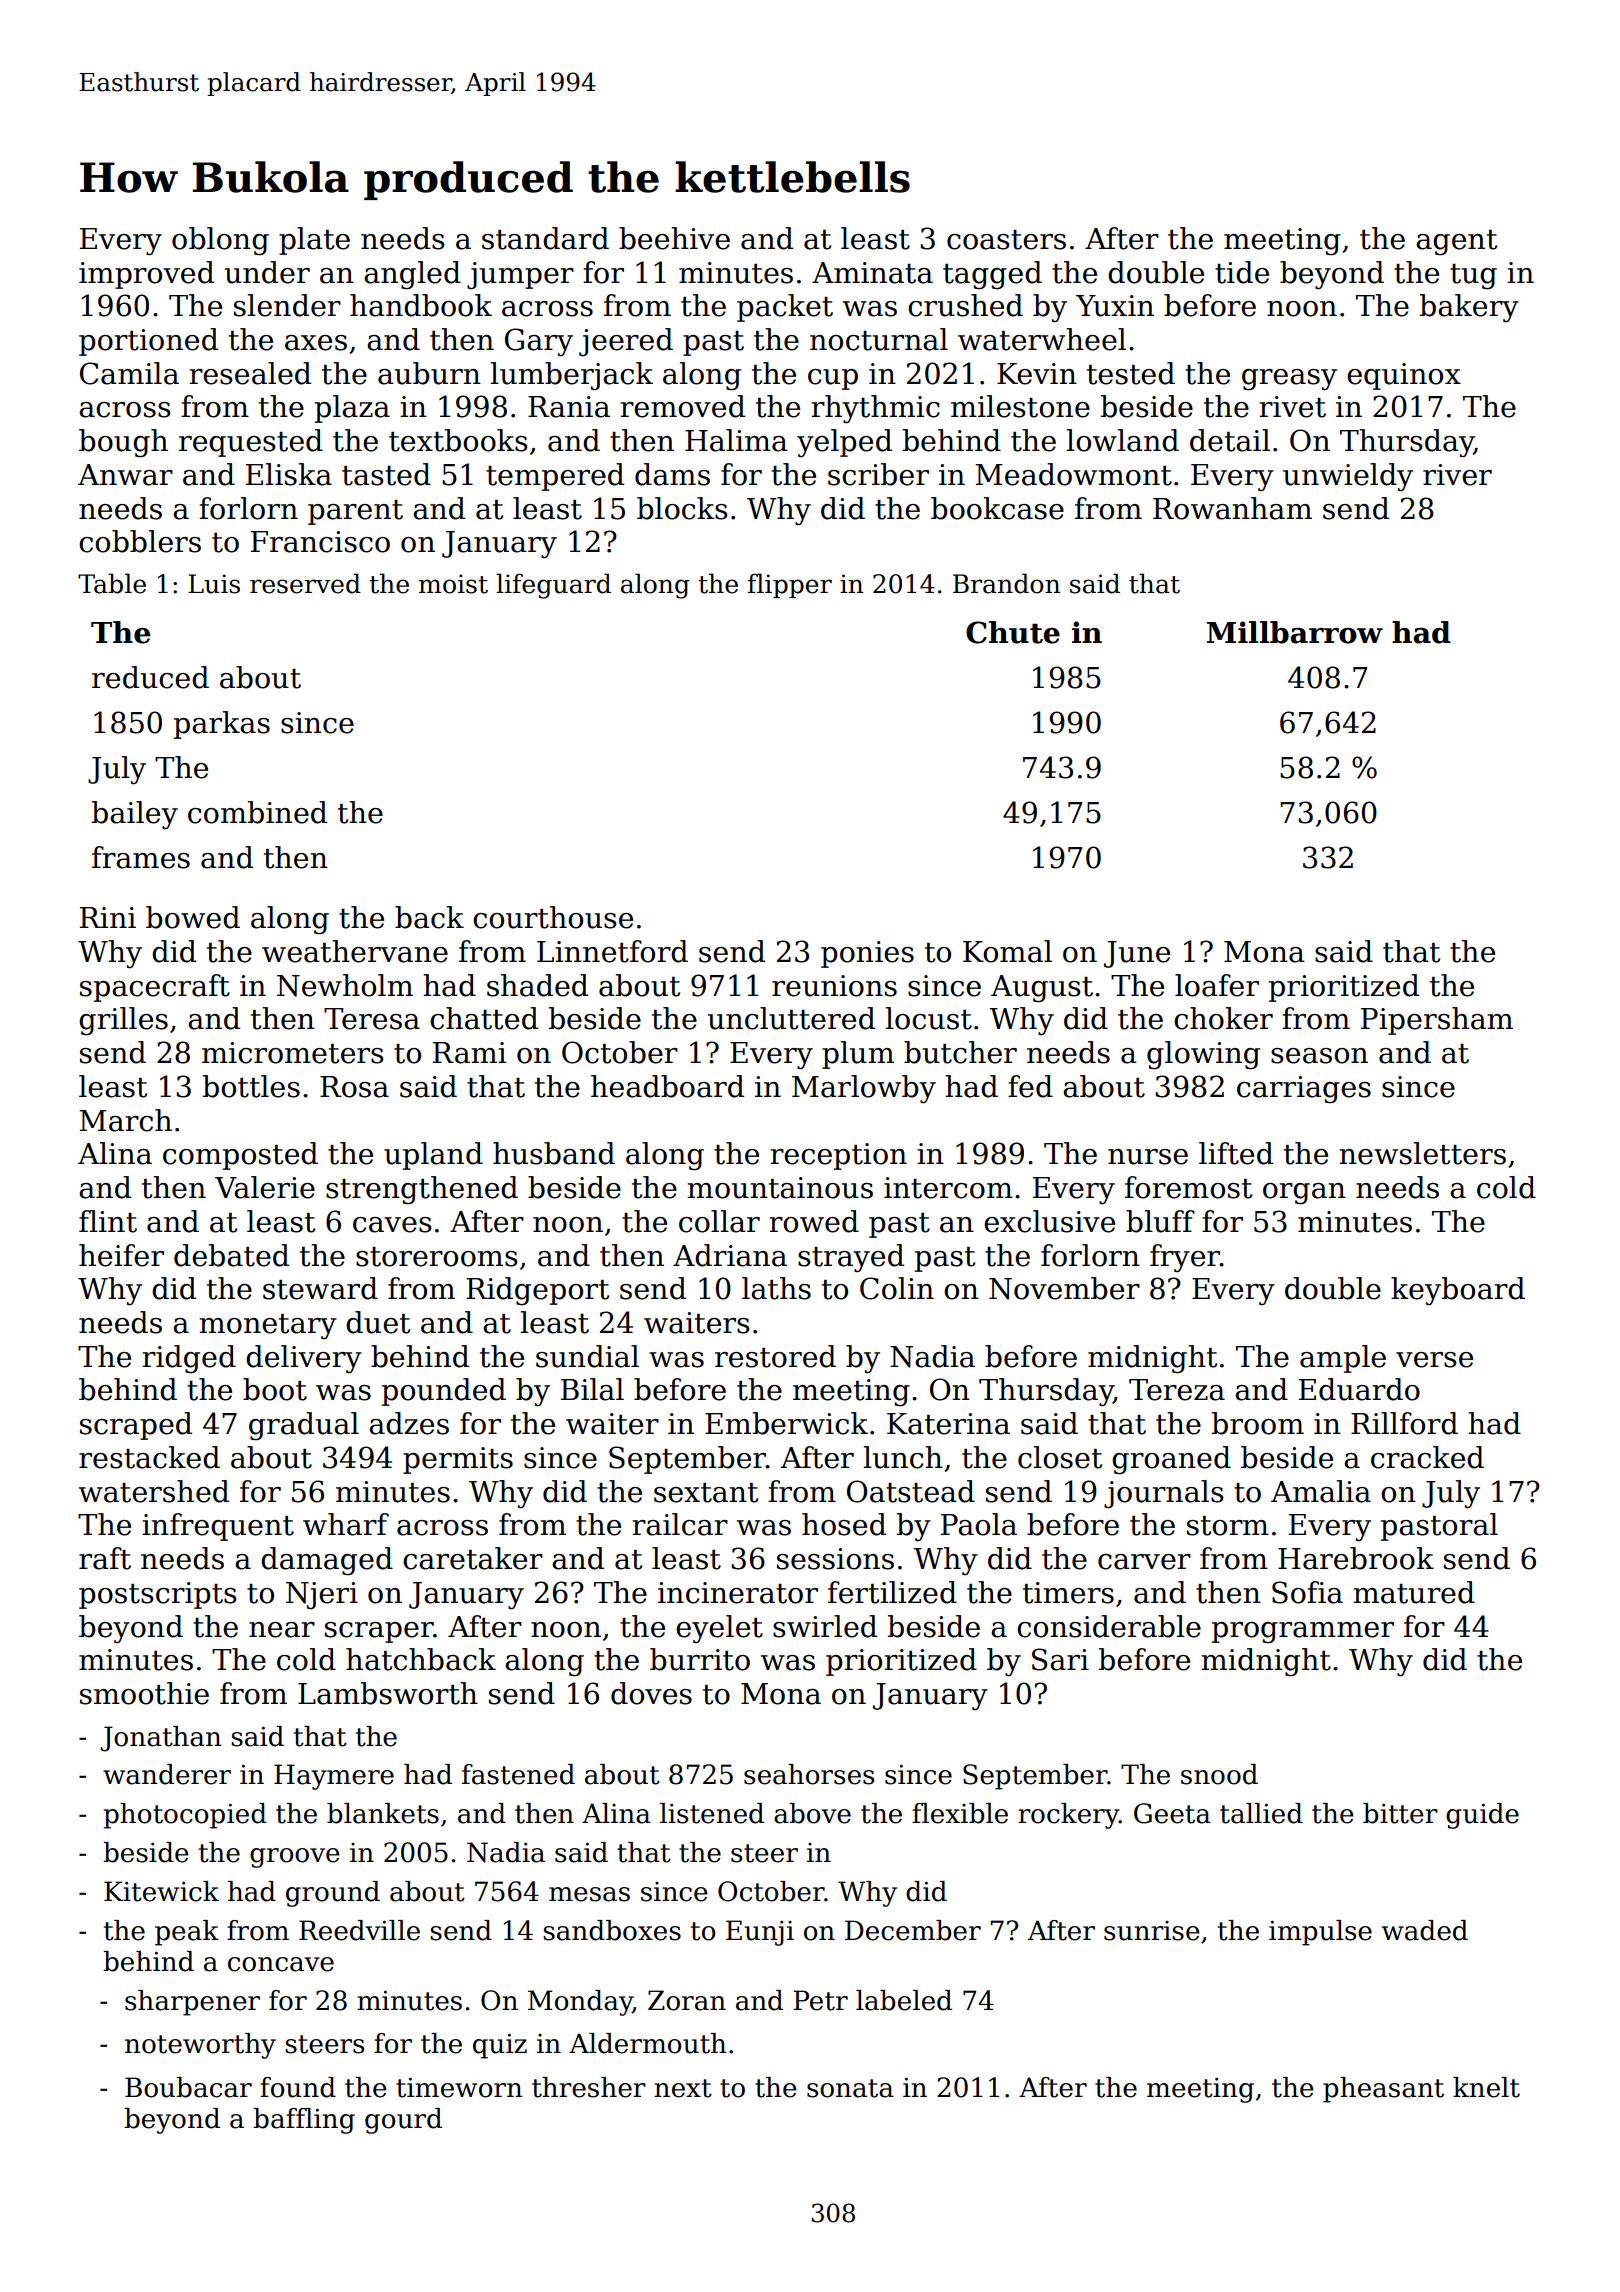 The height and width of the screenshot is (2292, 1620). I want to click on oblong, so click(220, 241).
